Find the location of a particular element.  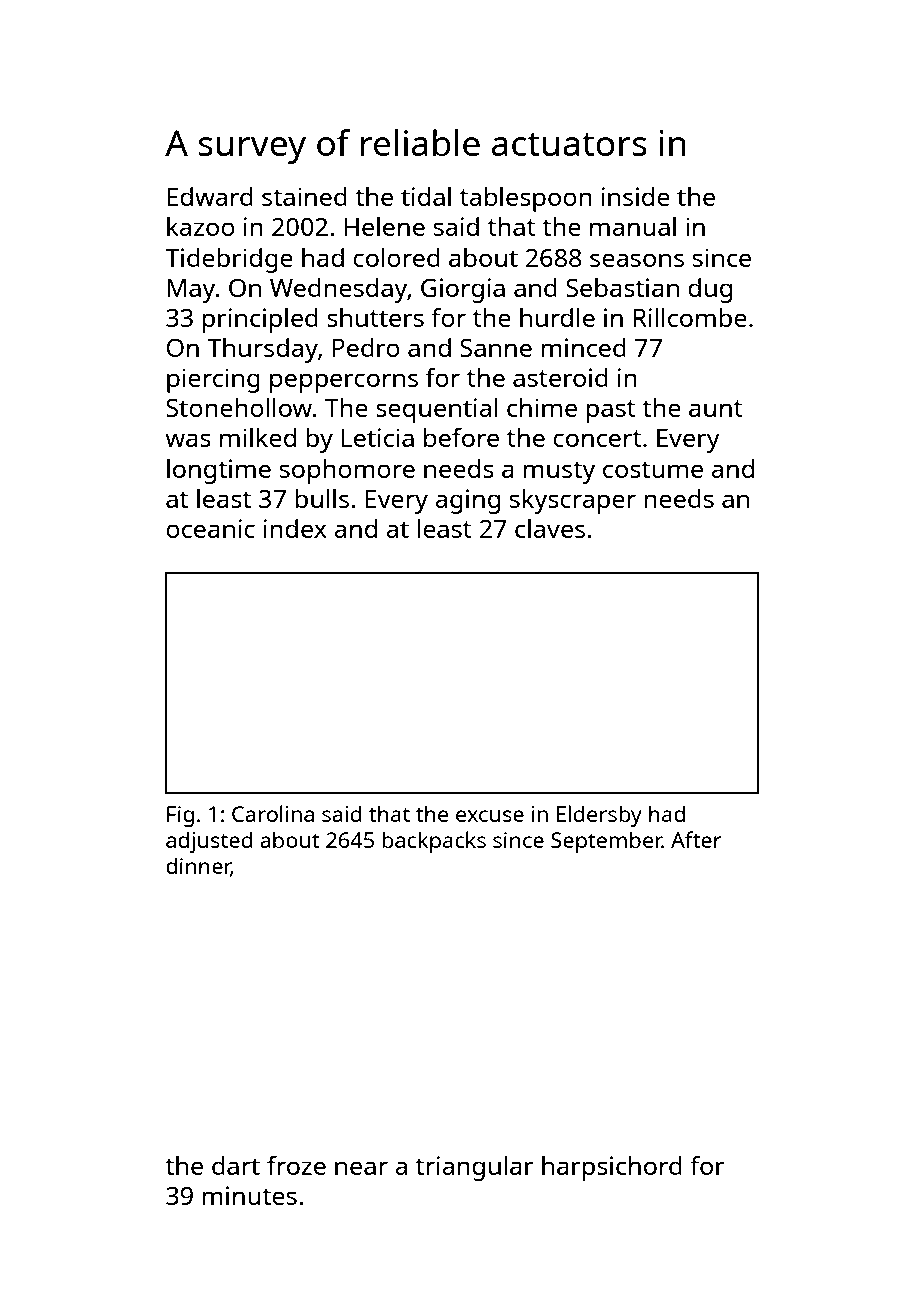

dug is located at coordinates (710, 290).
